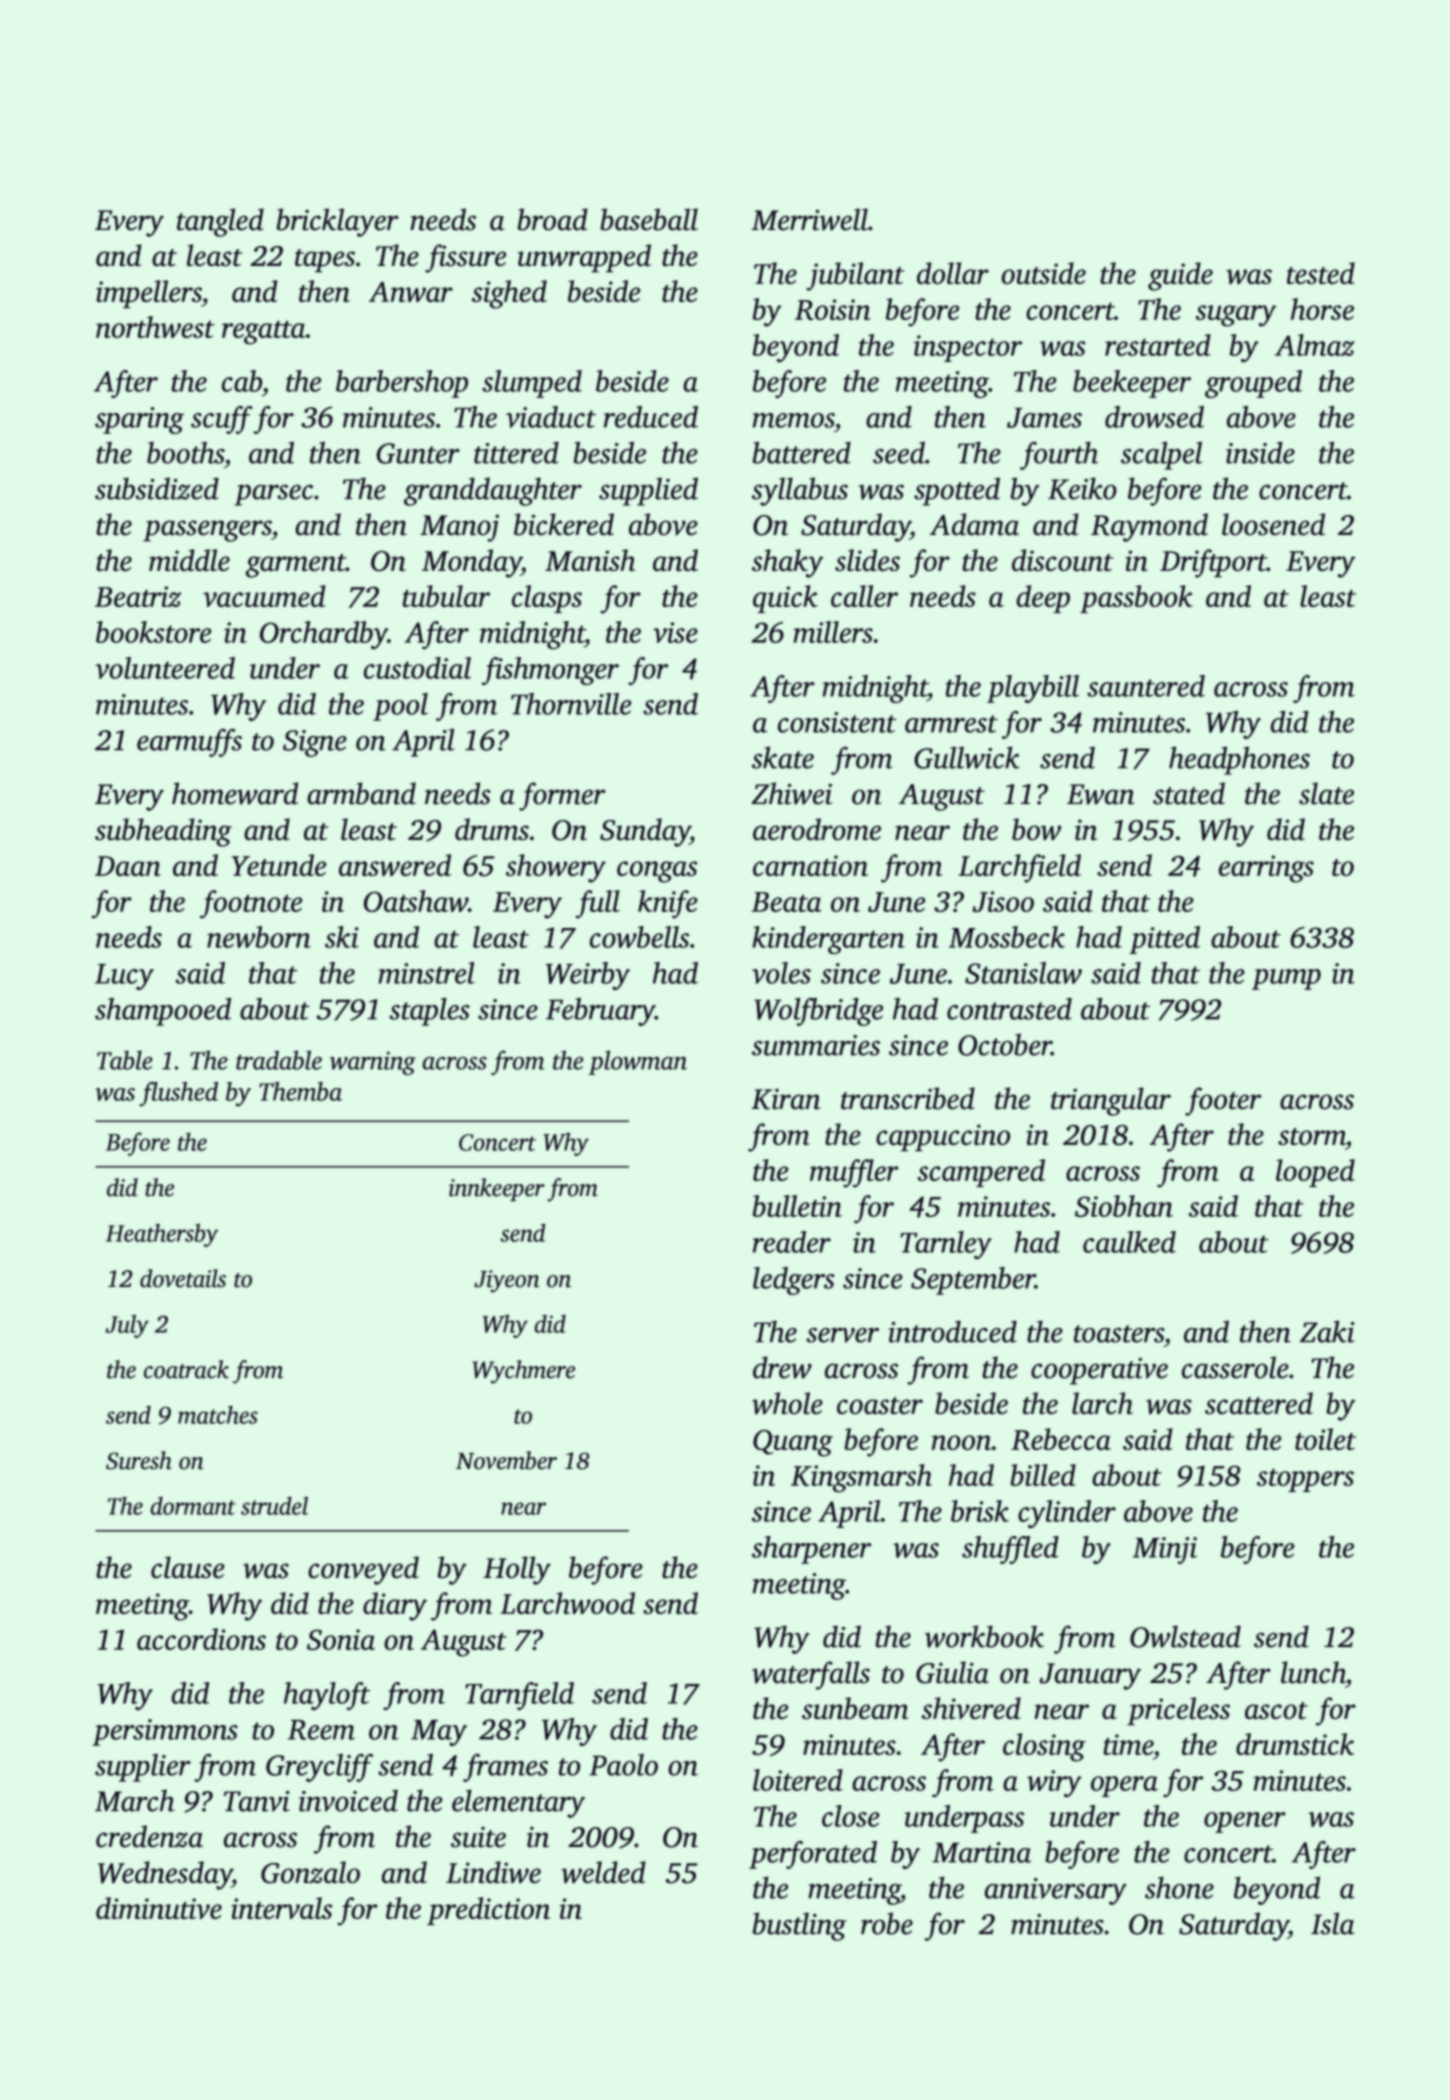 The height and width of the image is (2100, 1450). I want to click on shone, so click(1179, 1888).
